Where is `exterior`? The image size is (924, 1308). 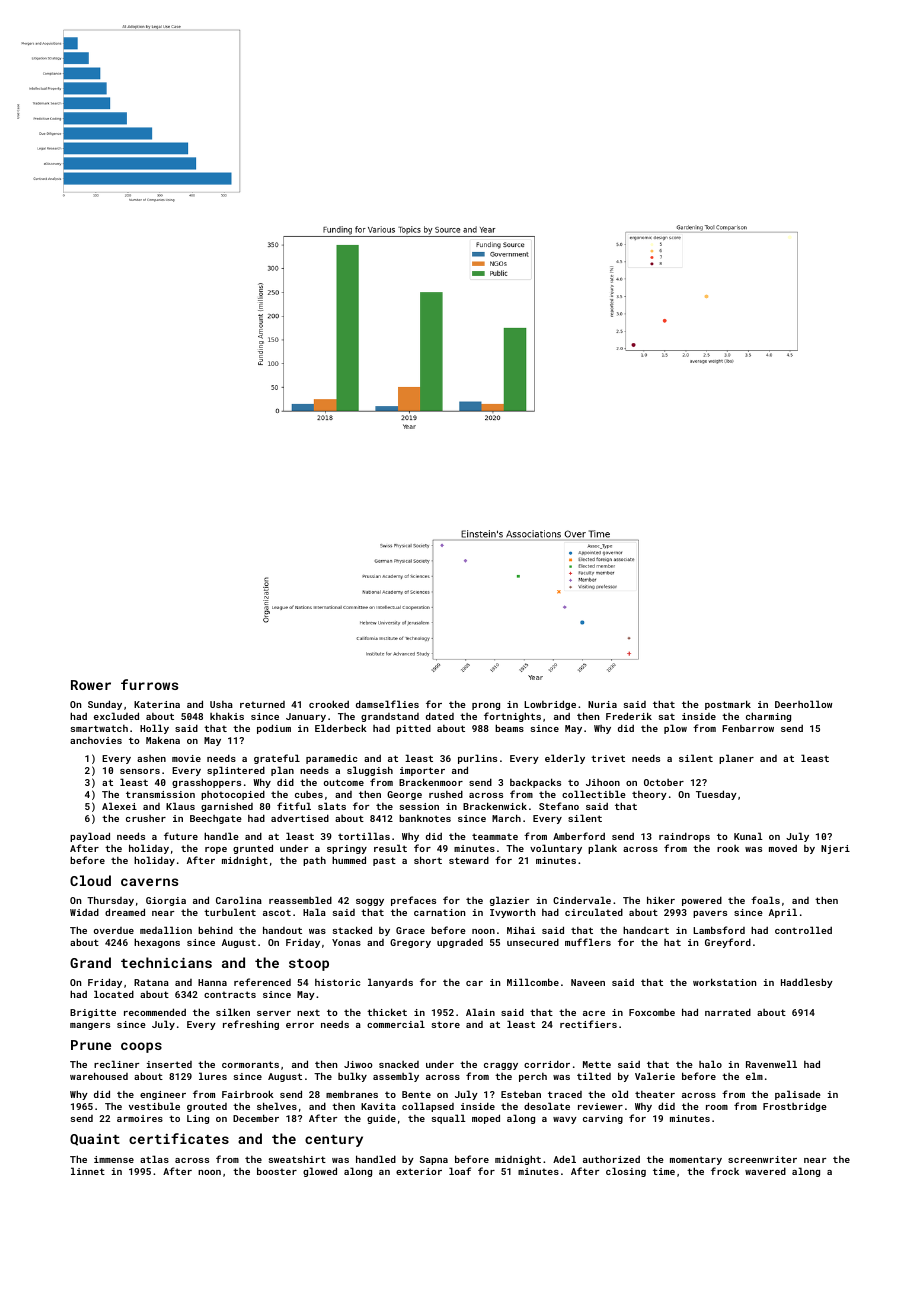
exterior is located at coordinates (419, 1171).
